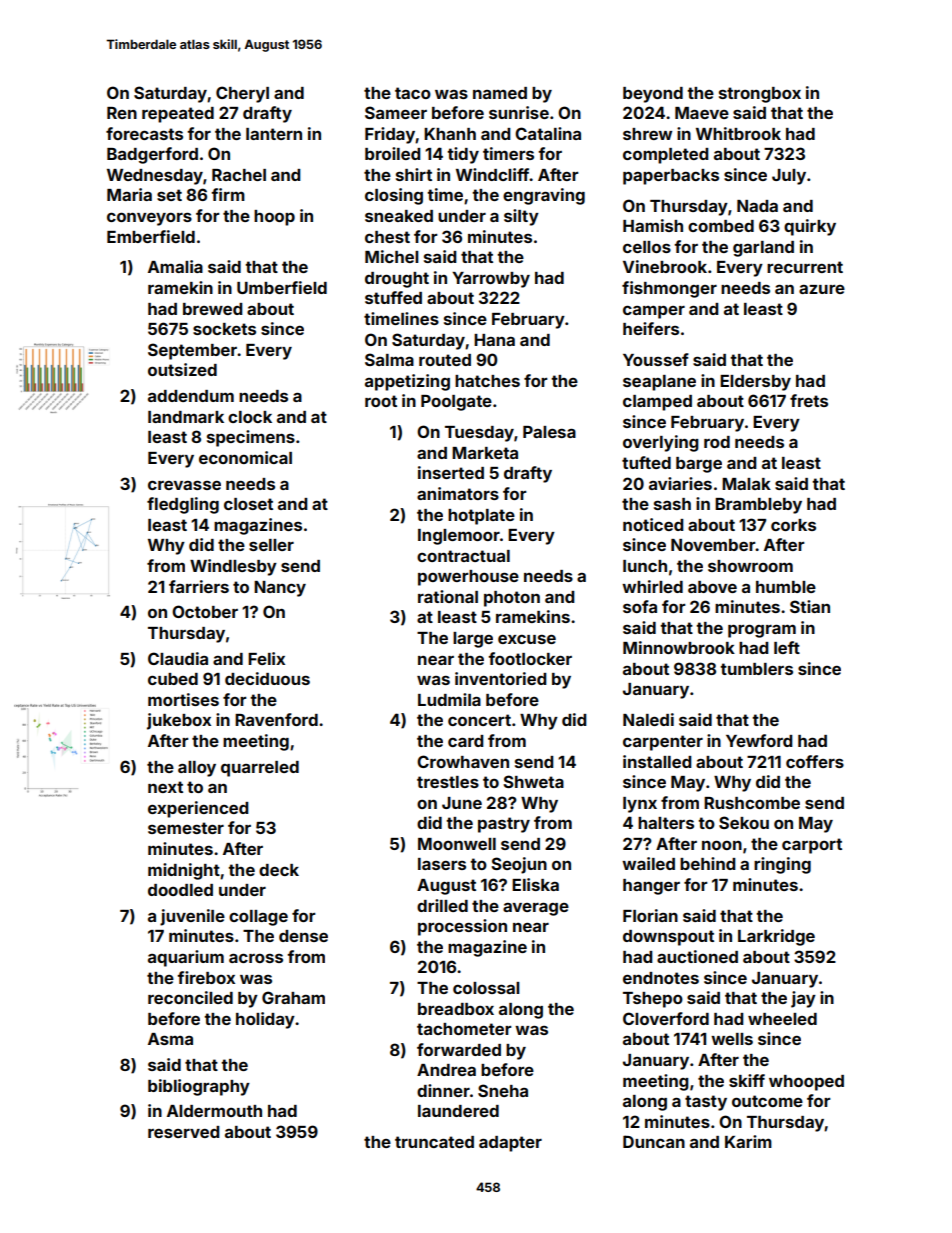  Describe the element at coordinates (548, 133) in the image. I see `Catalina` at that location.
